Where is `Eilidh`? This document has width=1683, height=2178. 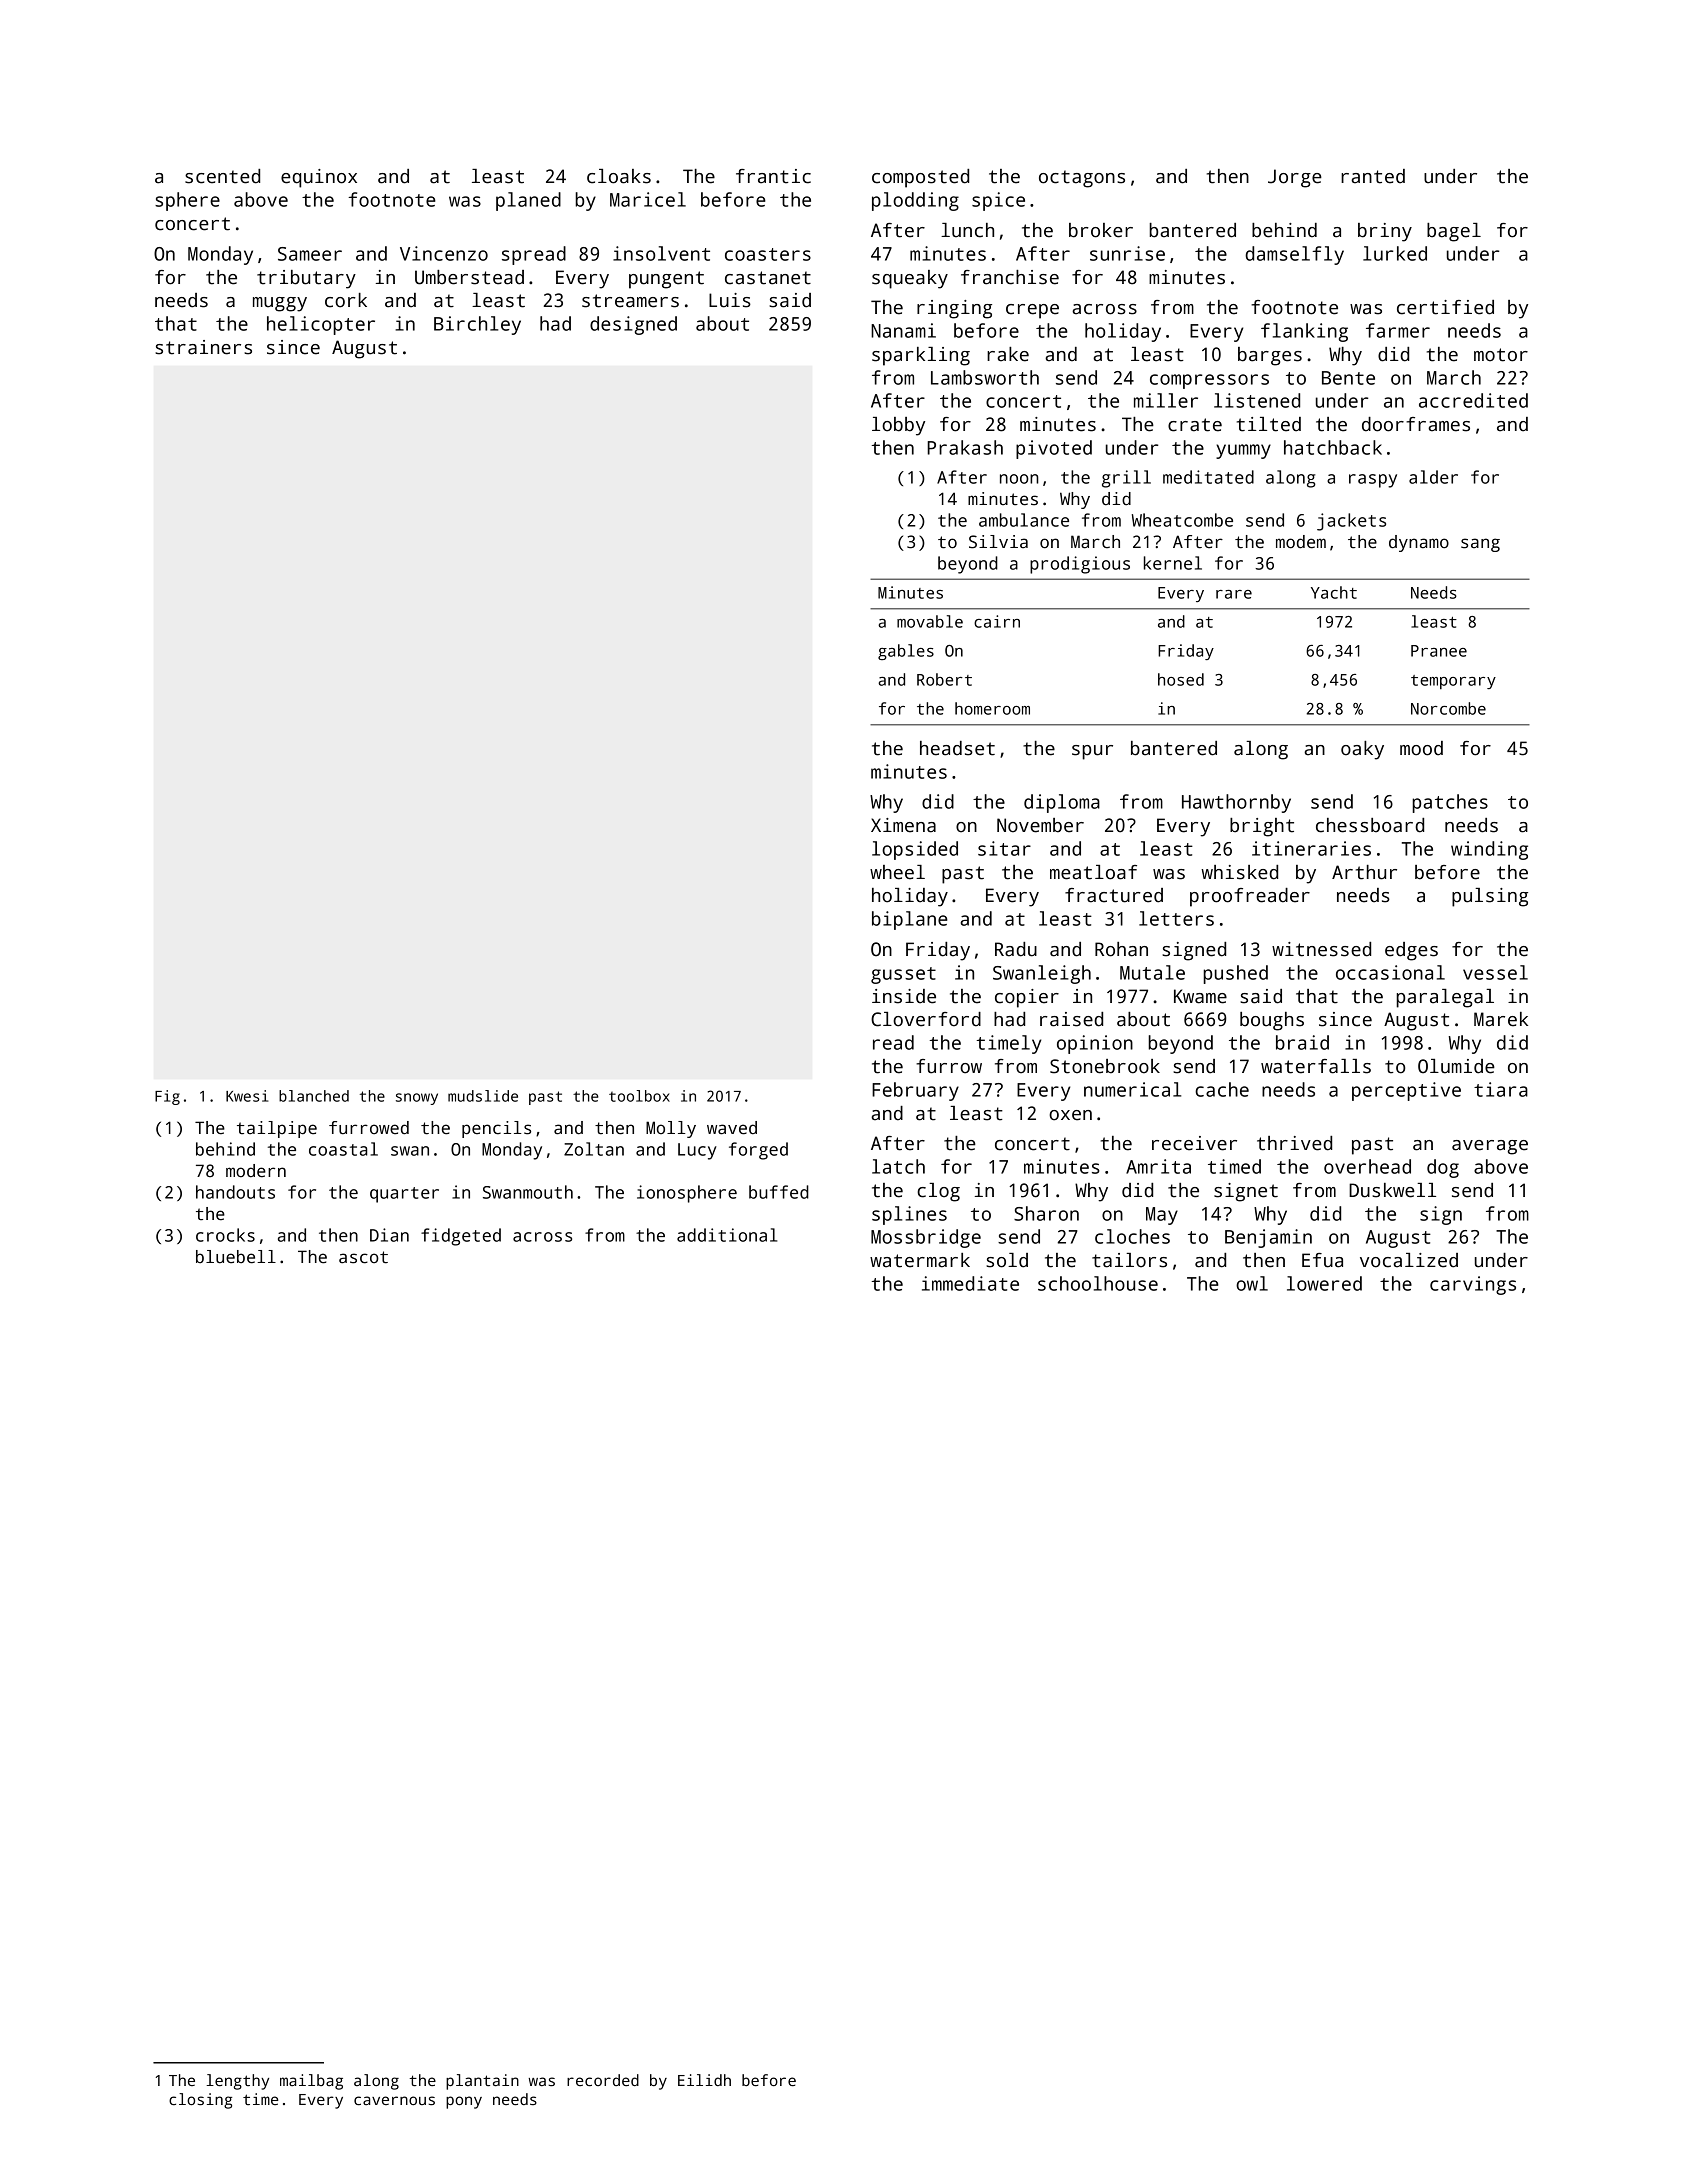 Eilidh is located at coordinates (704, 2080).
